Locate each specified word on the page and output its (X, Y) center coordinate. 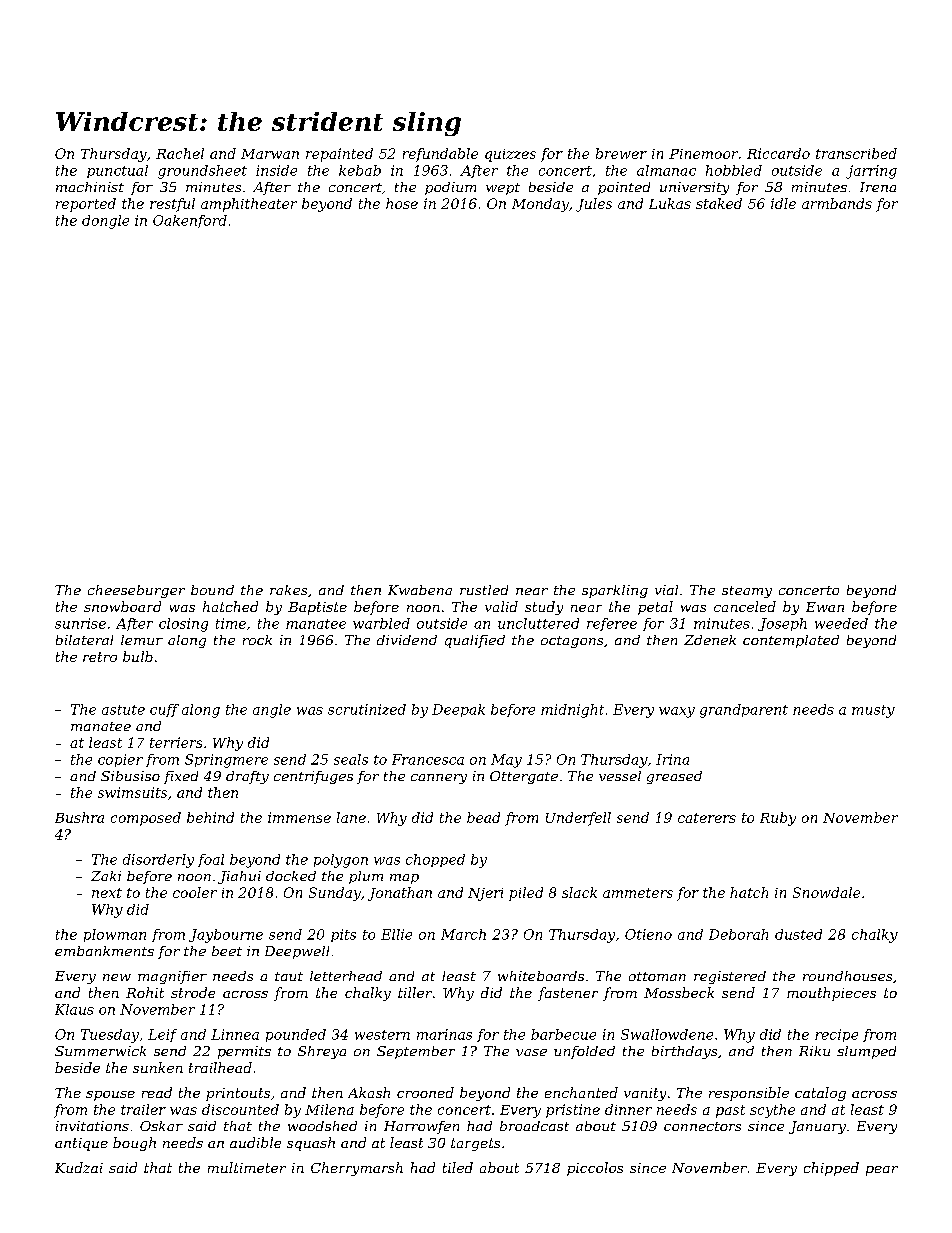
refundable (440, 155)
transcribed (856, 153)
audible (255, 1142)
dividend (407, 640)
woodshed (322, 1126)
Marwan (270, 154)
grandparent (744, 711)
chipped (831, 1169)
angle (272, 711)
